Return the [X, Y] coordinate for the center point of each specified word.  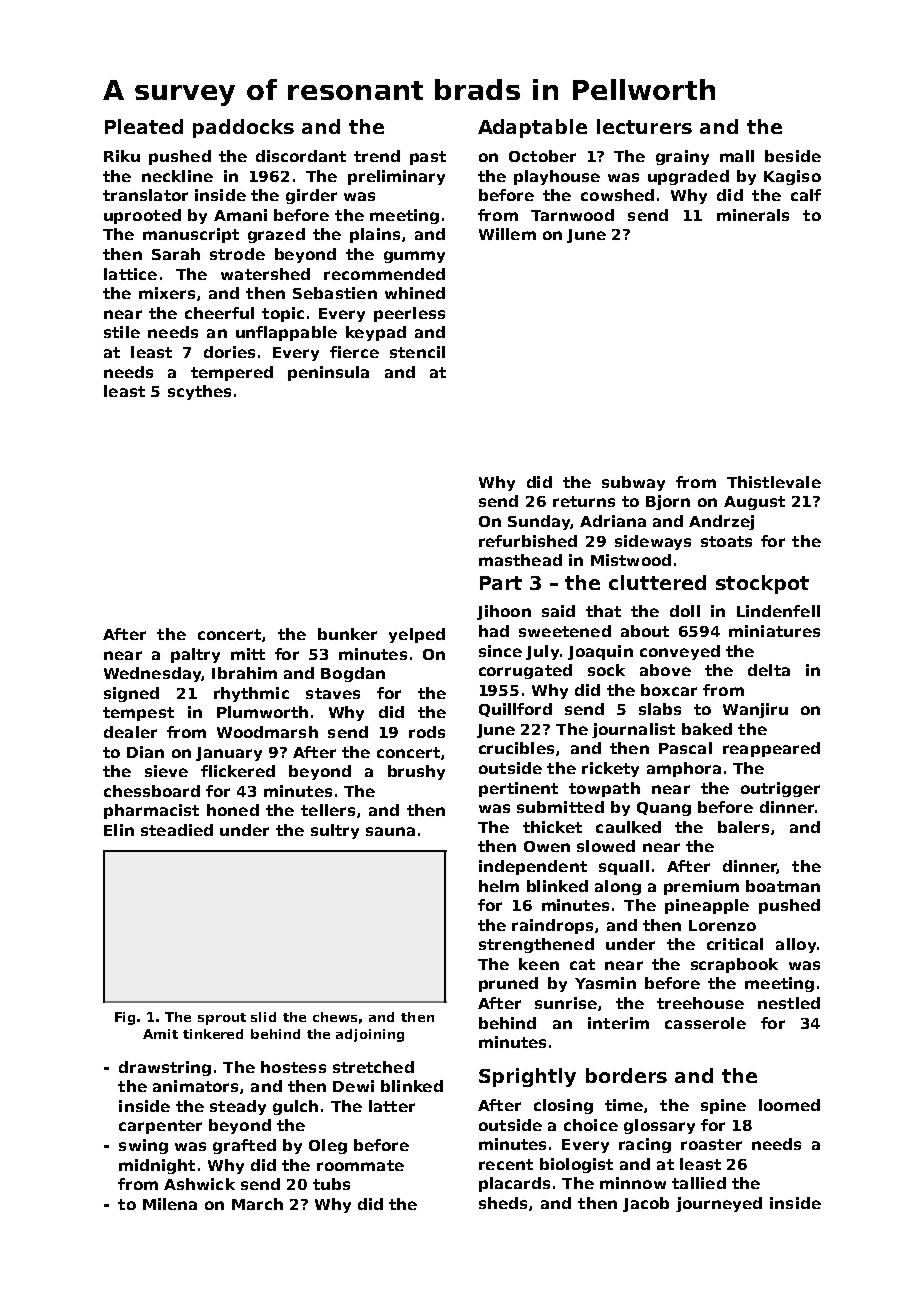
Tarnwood [572, 215]
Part [501, 583]
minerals [753, 215]
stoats [726, 541]
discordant [301, 156]
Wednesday [152, 674]
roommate [360, 1165]
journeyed [719, 1204]
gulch [295, 1107]
